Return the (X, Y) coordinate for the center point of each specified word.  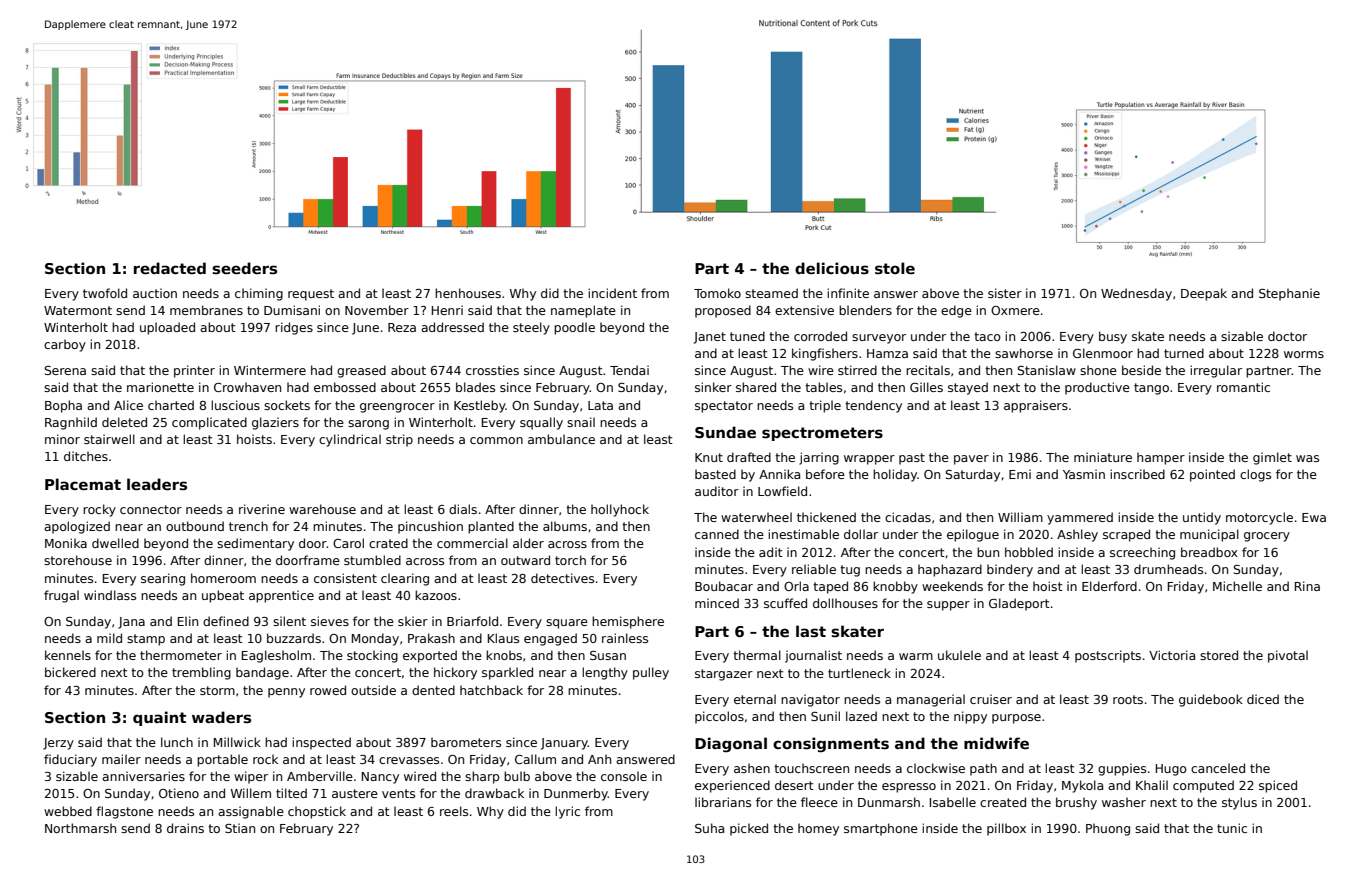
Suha (709, 828)
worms (1304, 354)
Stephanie (1289, 294)
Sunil (825, 716)
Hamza (887, 353)
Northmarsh (80, 828)
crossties (492, 370)
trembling (201, 673)
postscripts (1108, 656)
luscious (235, 405)
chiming (259, 294)
